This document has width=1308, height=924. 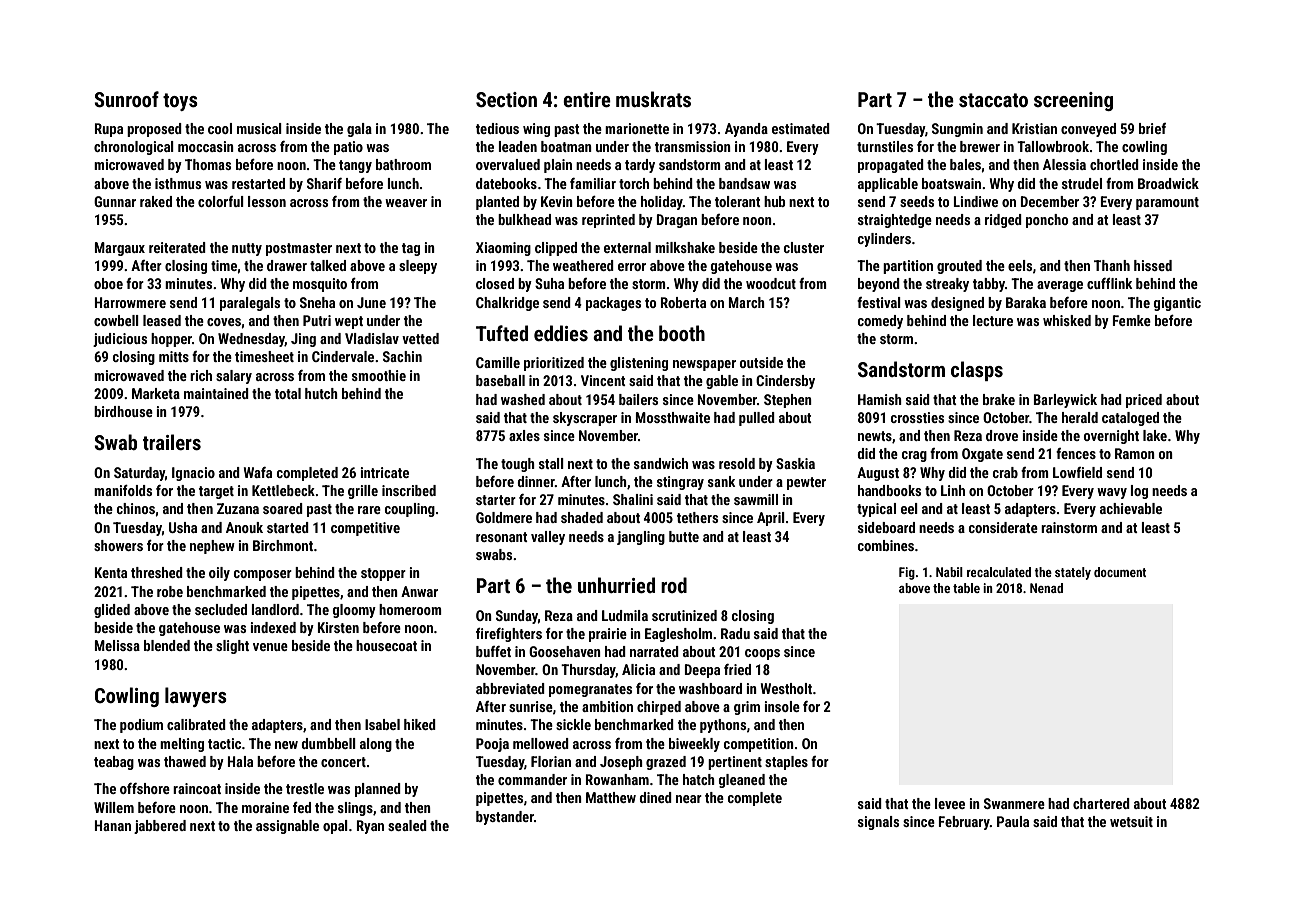 I want to click on Sharif, so click(x=324, y=183).
